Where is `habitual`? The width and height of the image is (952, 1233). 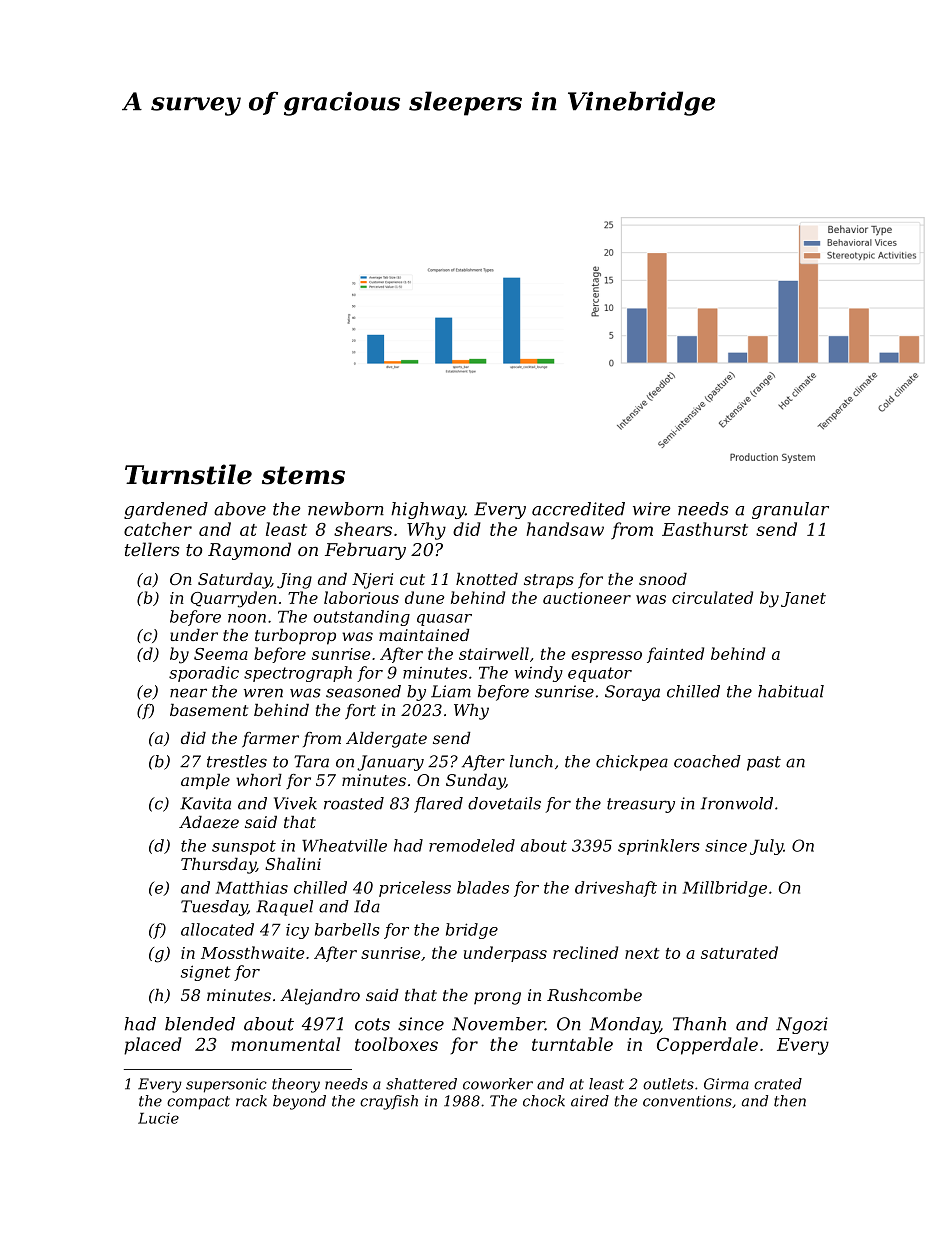
habitual is located at coordinates (791, 691).
